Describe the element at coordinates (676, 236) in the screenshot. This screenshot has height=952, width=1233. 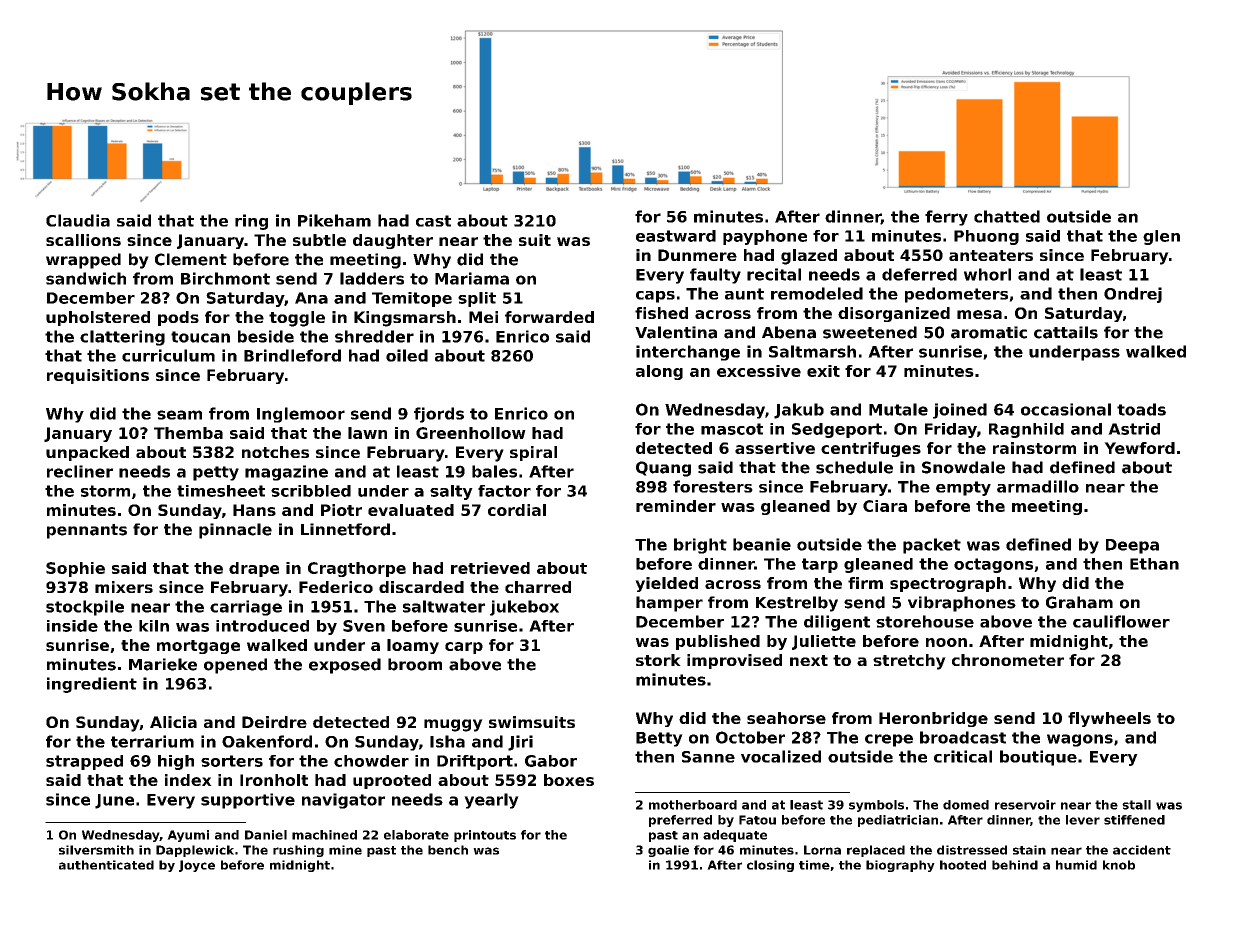
I see `eastward` at that location.
